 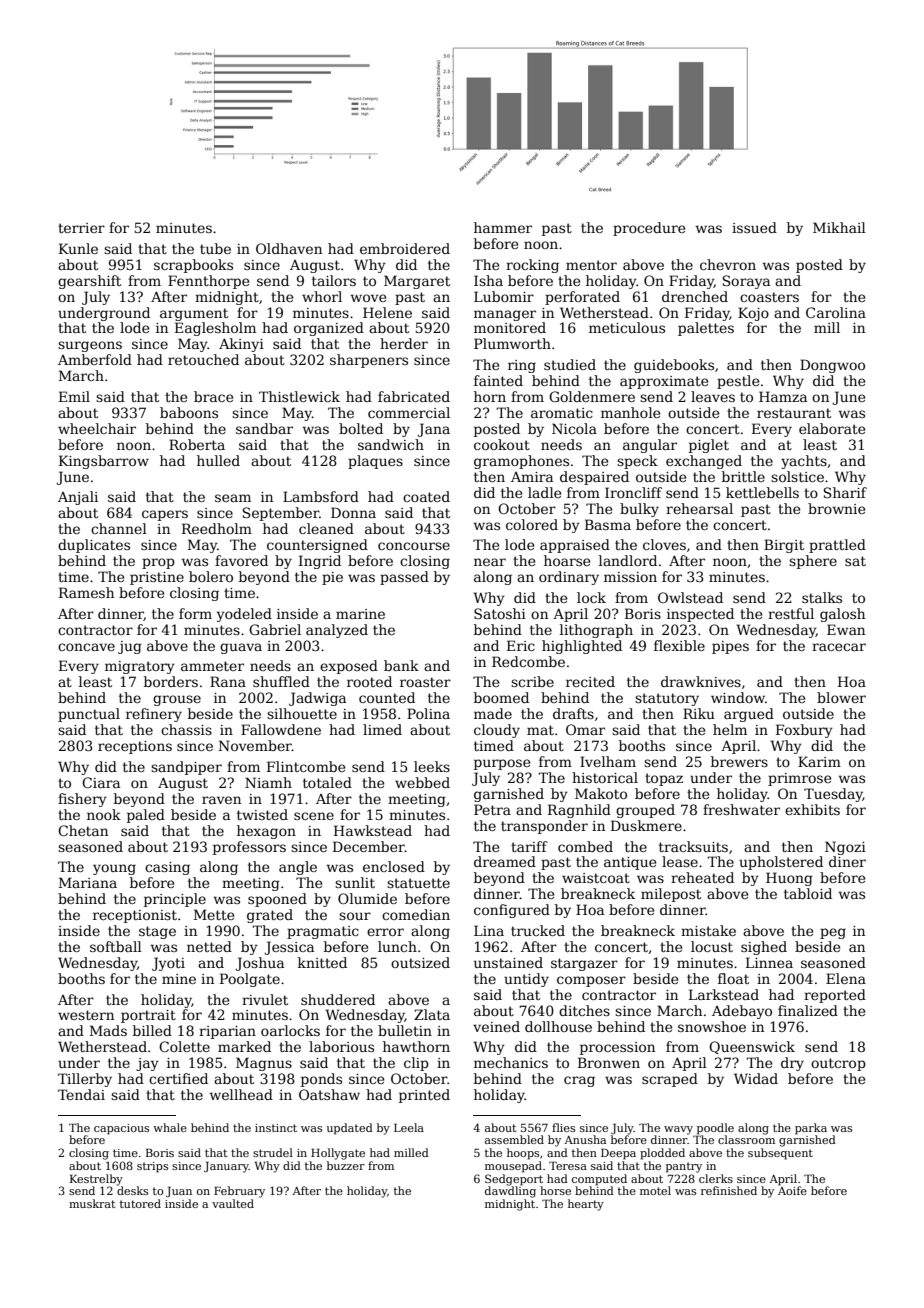 What do you see at coordinates (194, 314) in the screenshot?
I see `argument` at bounding box center [194, 314].
